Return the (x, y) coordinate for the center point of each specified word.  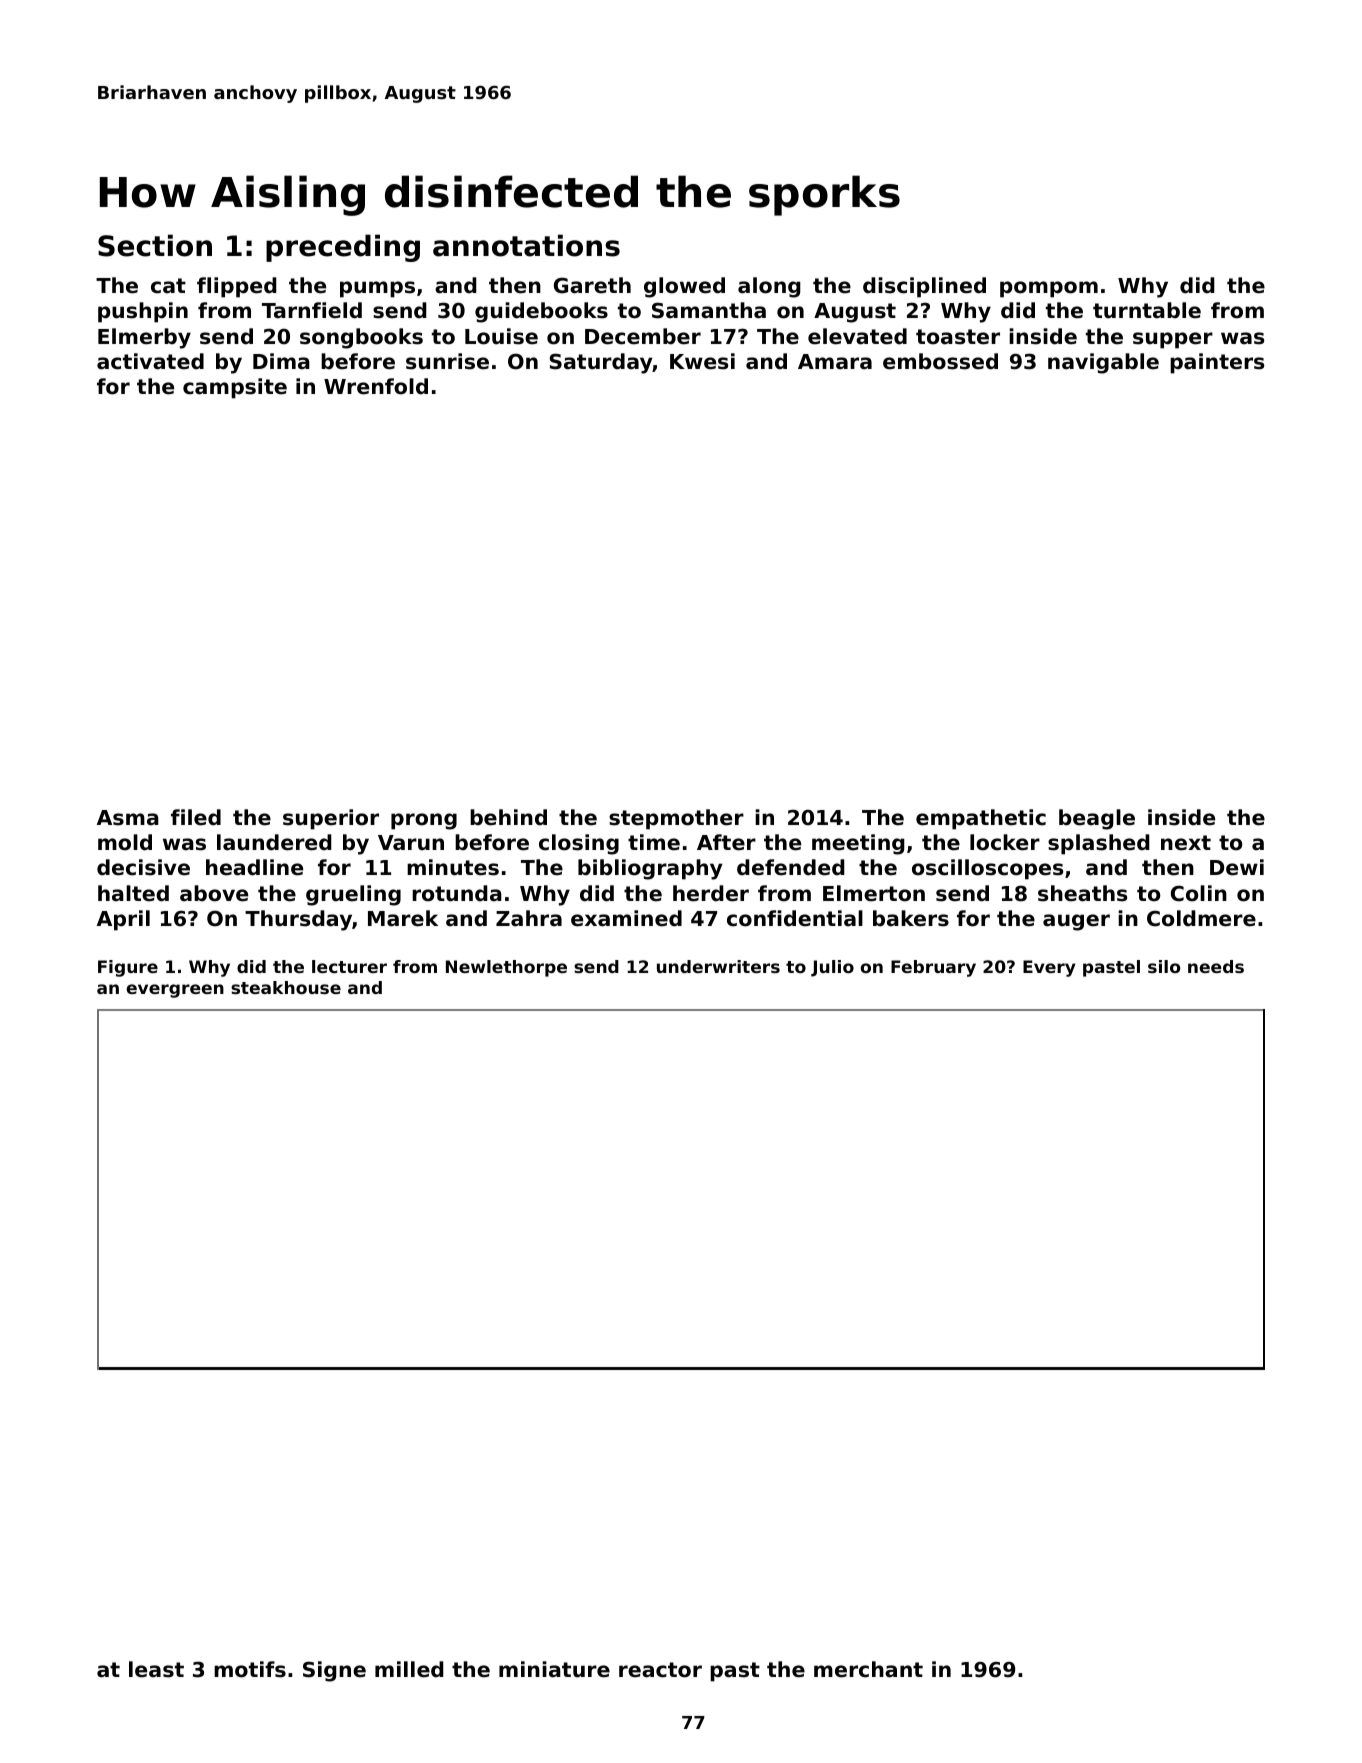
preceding (343, 248)
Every (1049, 968)
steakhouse (286, 987)
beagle (1097, 819)
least (156, 1669)
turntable (1147, 310)
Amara (835, 362)
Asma (128, 818)
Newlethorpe (506, 968)
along (769, 287)
